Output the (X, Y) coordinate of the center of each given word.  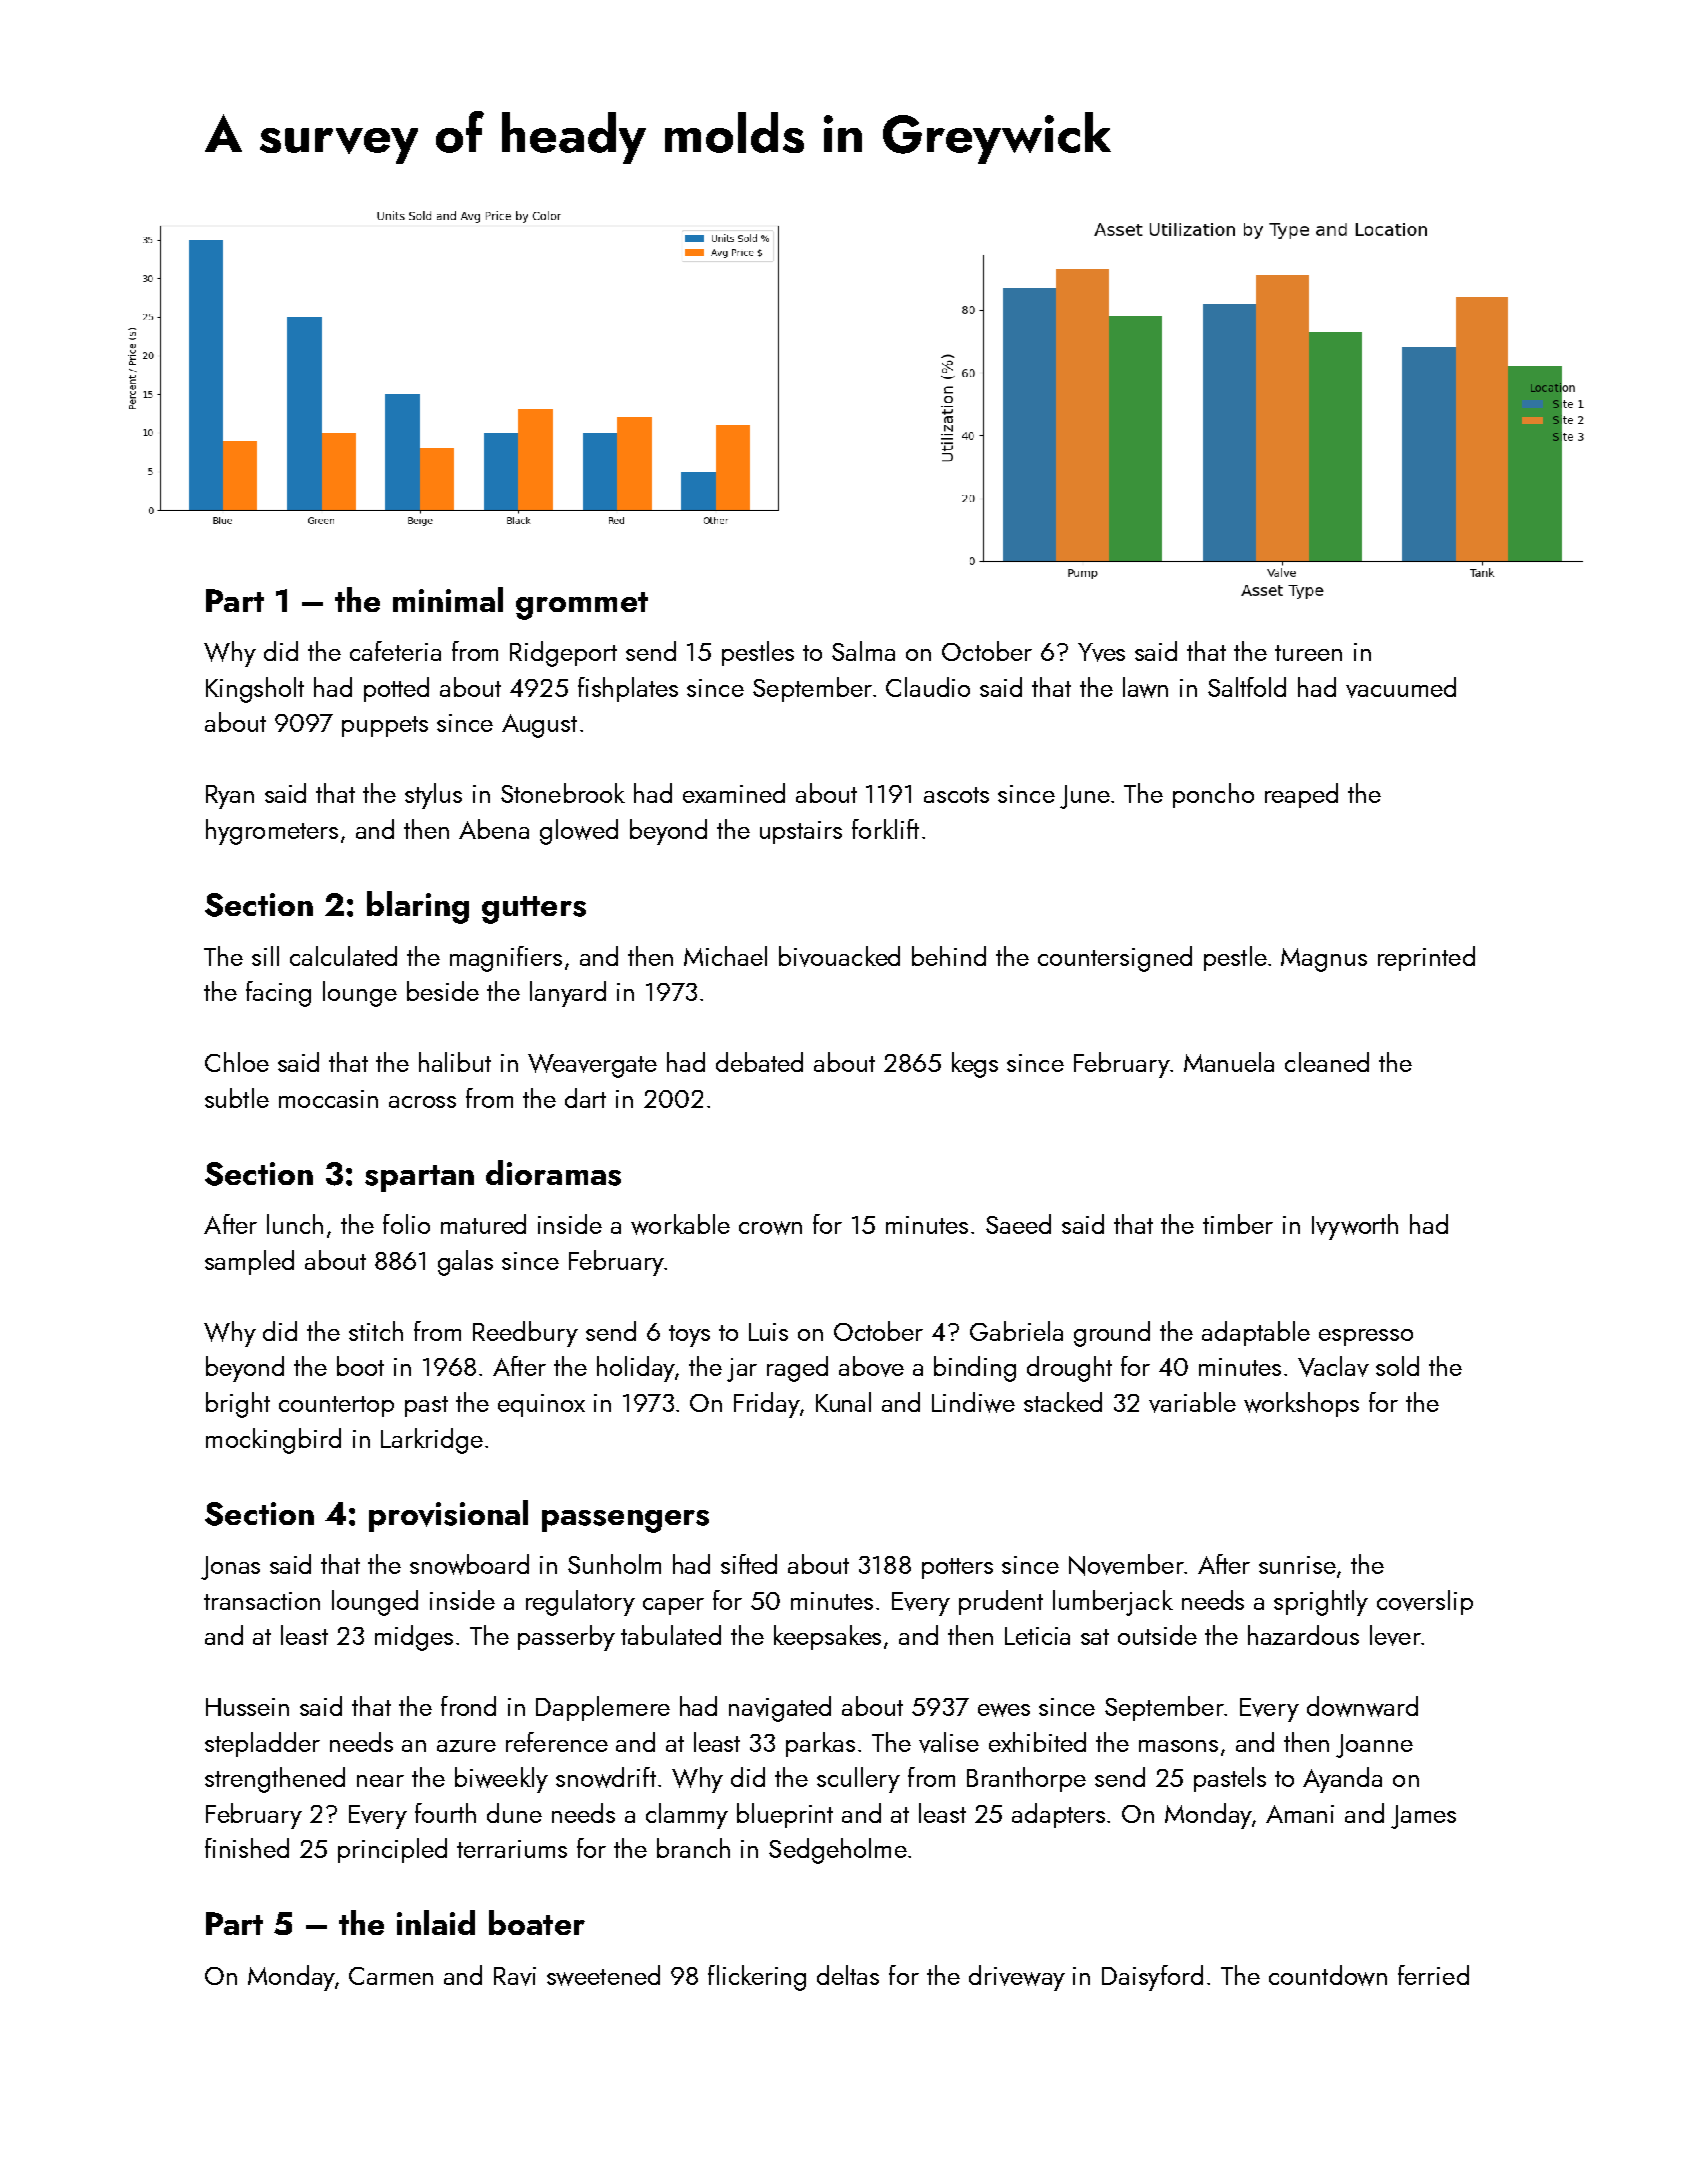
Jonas (230, 1568)
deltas (848, 1975)
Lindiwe (973, 1402)
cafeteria (395, 651)
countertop (336, 1406)
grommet (582, 606)
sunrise (1297, 1565)
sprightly (1321, 1603)
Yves (1101, 652)
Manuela (1229, 1062)
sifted (749, 1564)
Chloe (237, 1062)
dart (585, 1098)
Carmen (391, 1976)
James (1423, 1817)
